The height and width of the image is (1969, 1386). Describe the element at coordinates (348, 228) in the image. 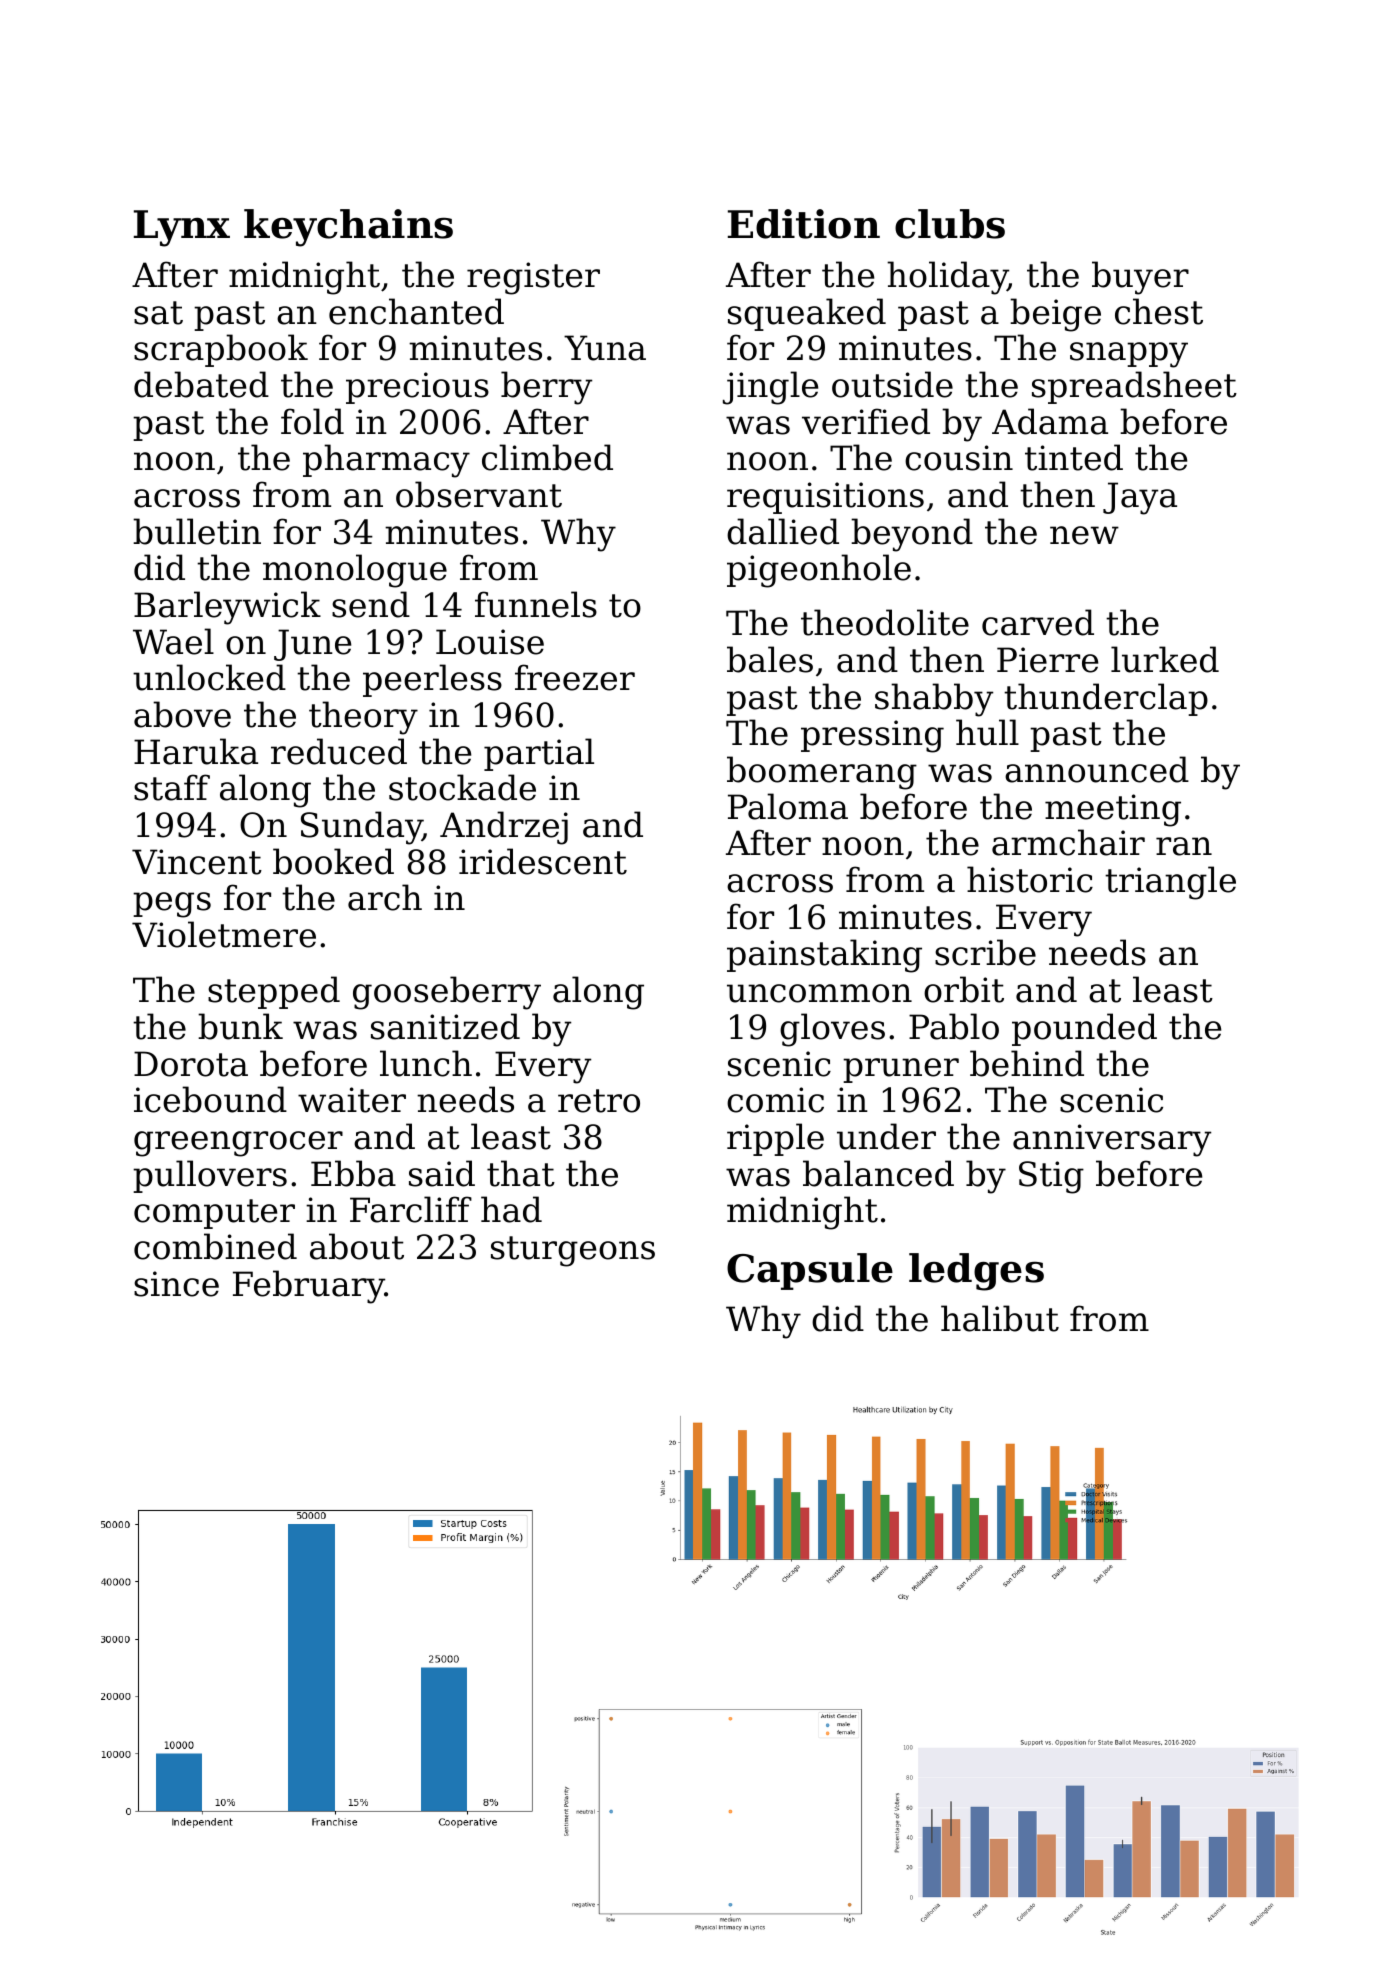

I see `keychains` at that location.
